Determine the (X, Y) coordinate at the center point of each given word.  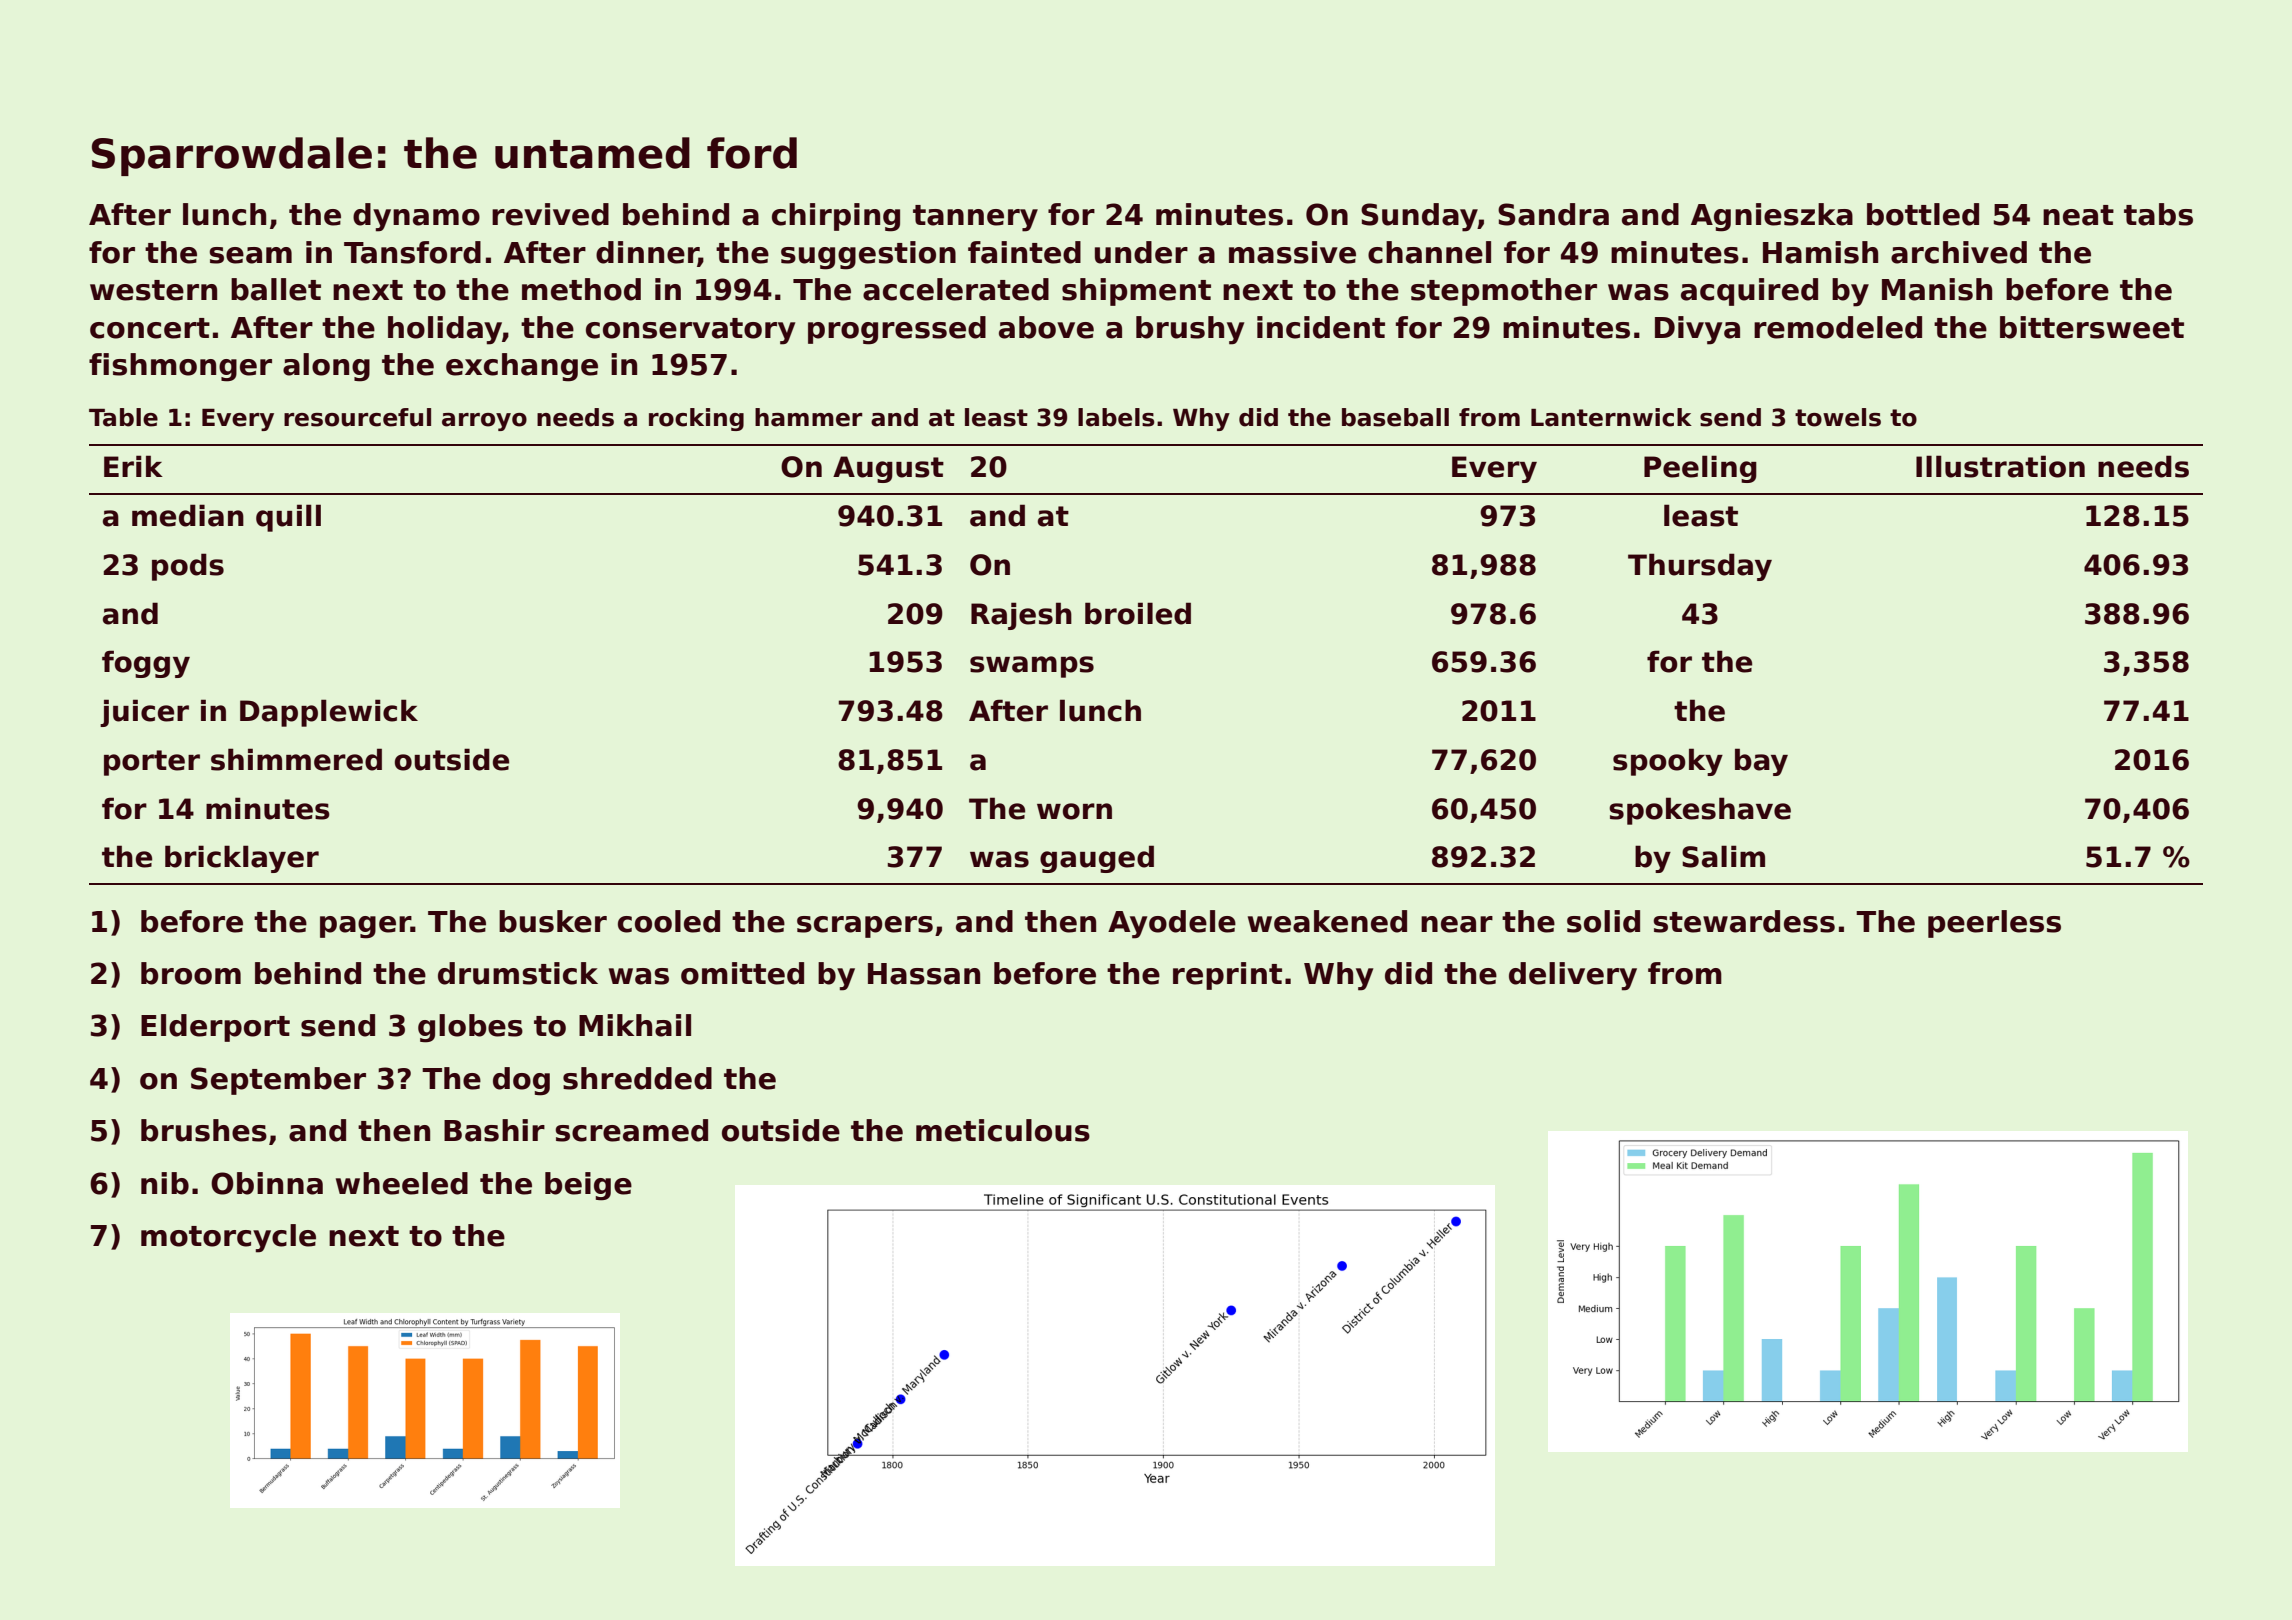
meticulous (1003, 1130)
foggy (146, 664)
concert (150, 328)
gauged (1097, 859)
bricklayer (242, 859)
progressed (897, 330)
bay (1761, 762)
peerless (1994, 924)
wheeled (402, 1183)
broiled (1138, 613)
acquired (1749, 292)
